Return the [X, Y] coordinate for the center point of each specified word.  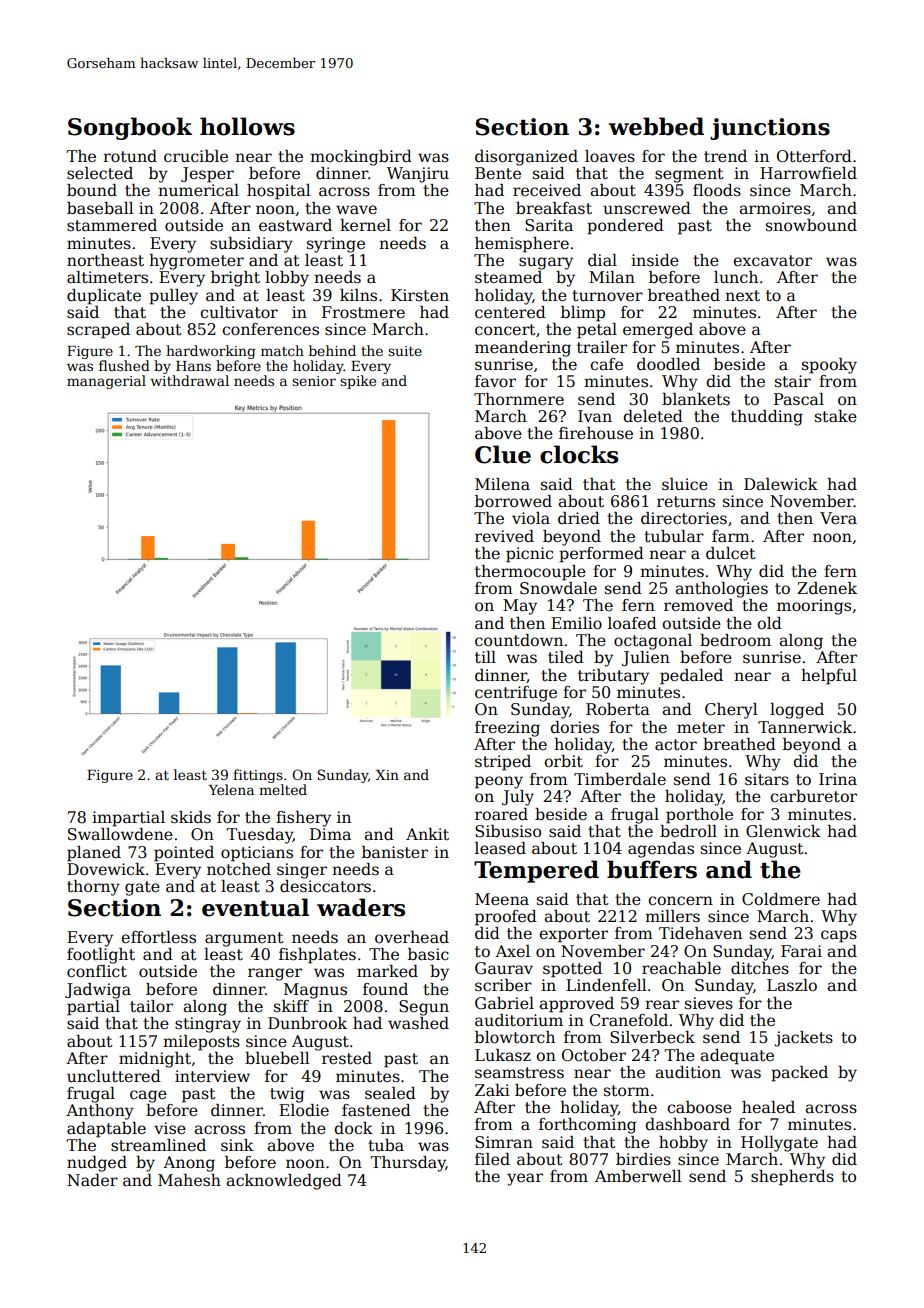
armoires [775, 208]
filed [492, 1159]
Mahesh [189, 1180]
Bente [498, 173]
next [742, 296]
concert [505, 329]
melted [283, 789]
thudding [767, 418]
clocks [579, 454]
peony [499, 782]
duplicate [104, 297]
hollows [247, 126]
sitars [767, 779]
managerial [106, 382]
